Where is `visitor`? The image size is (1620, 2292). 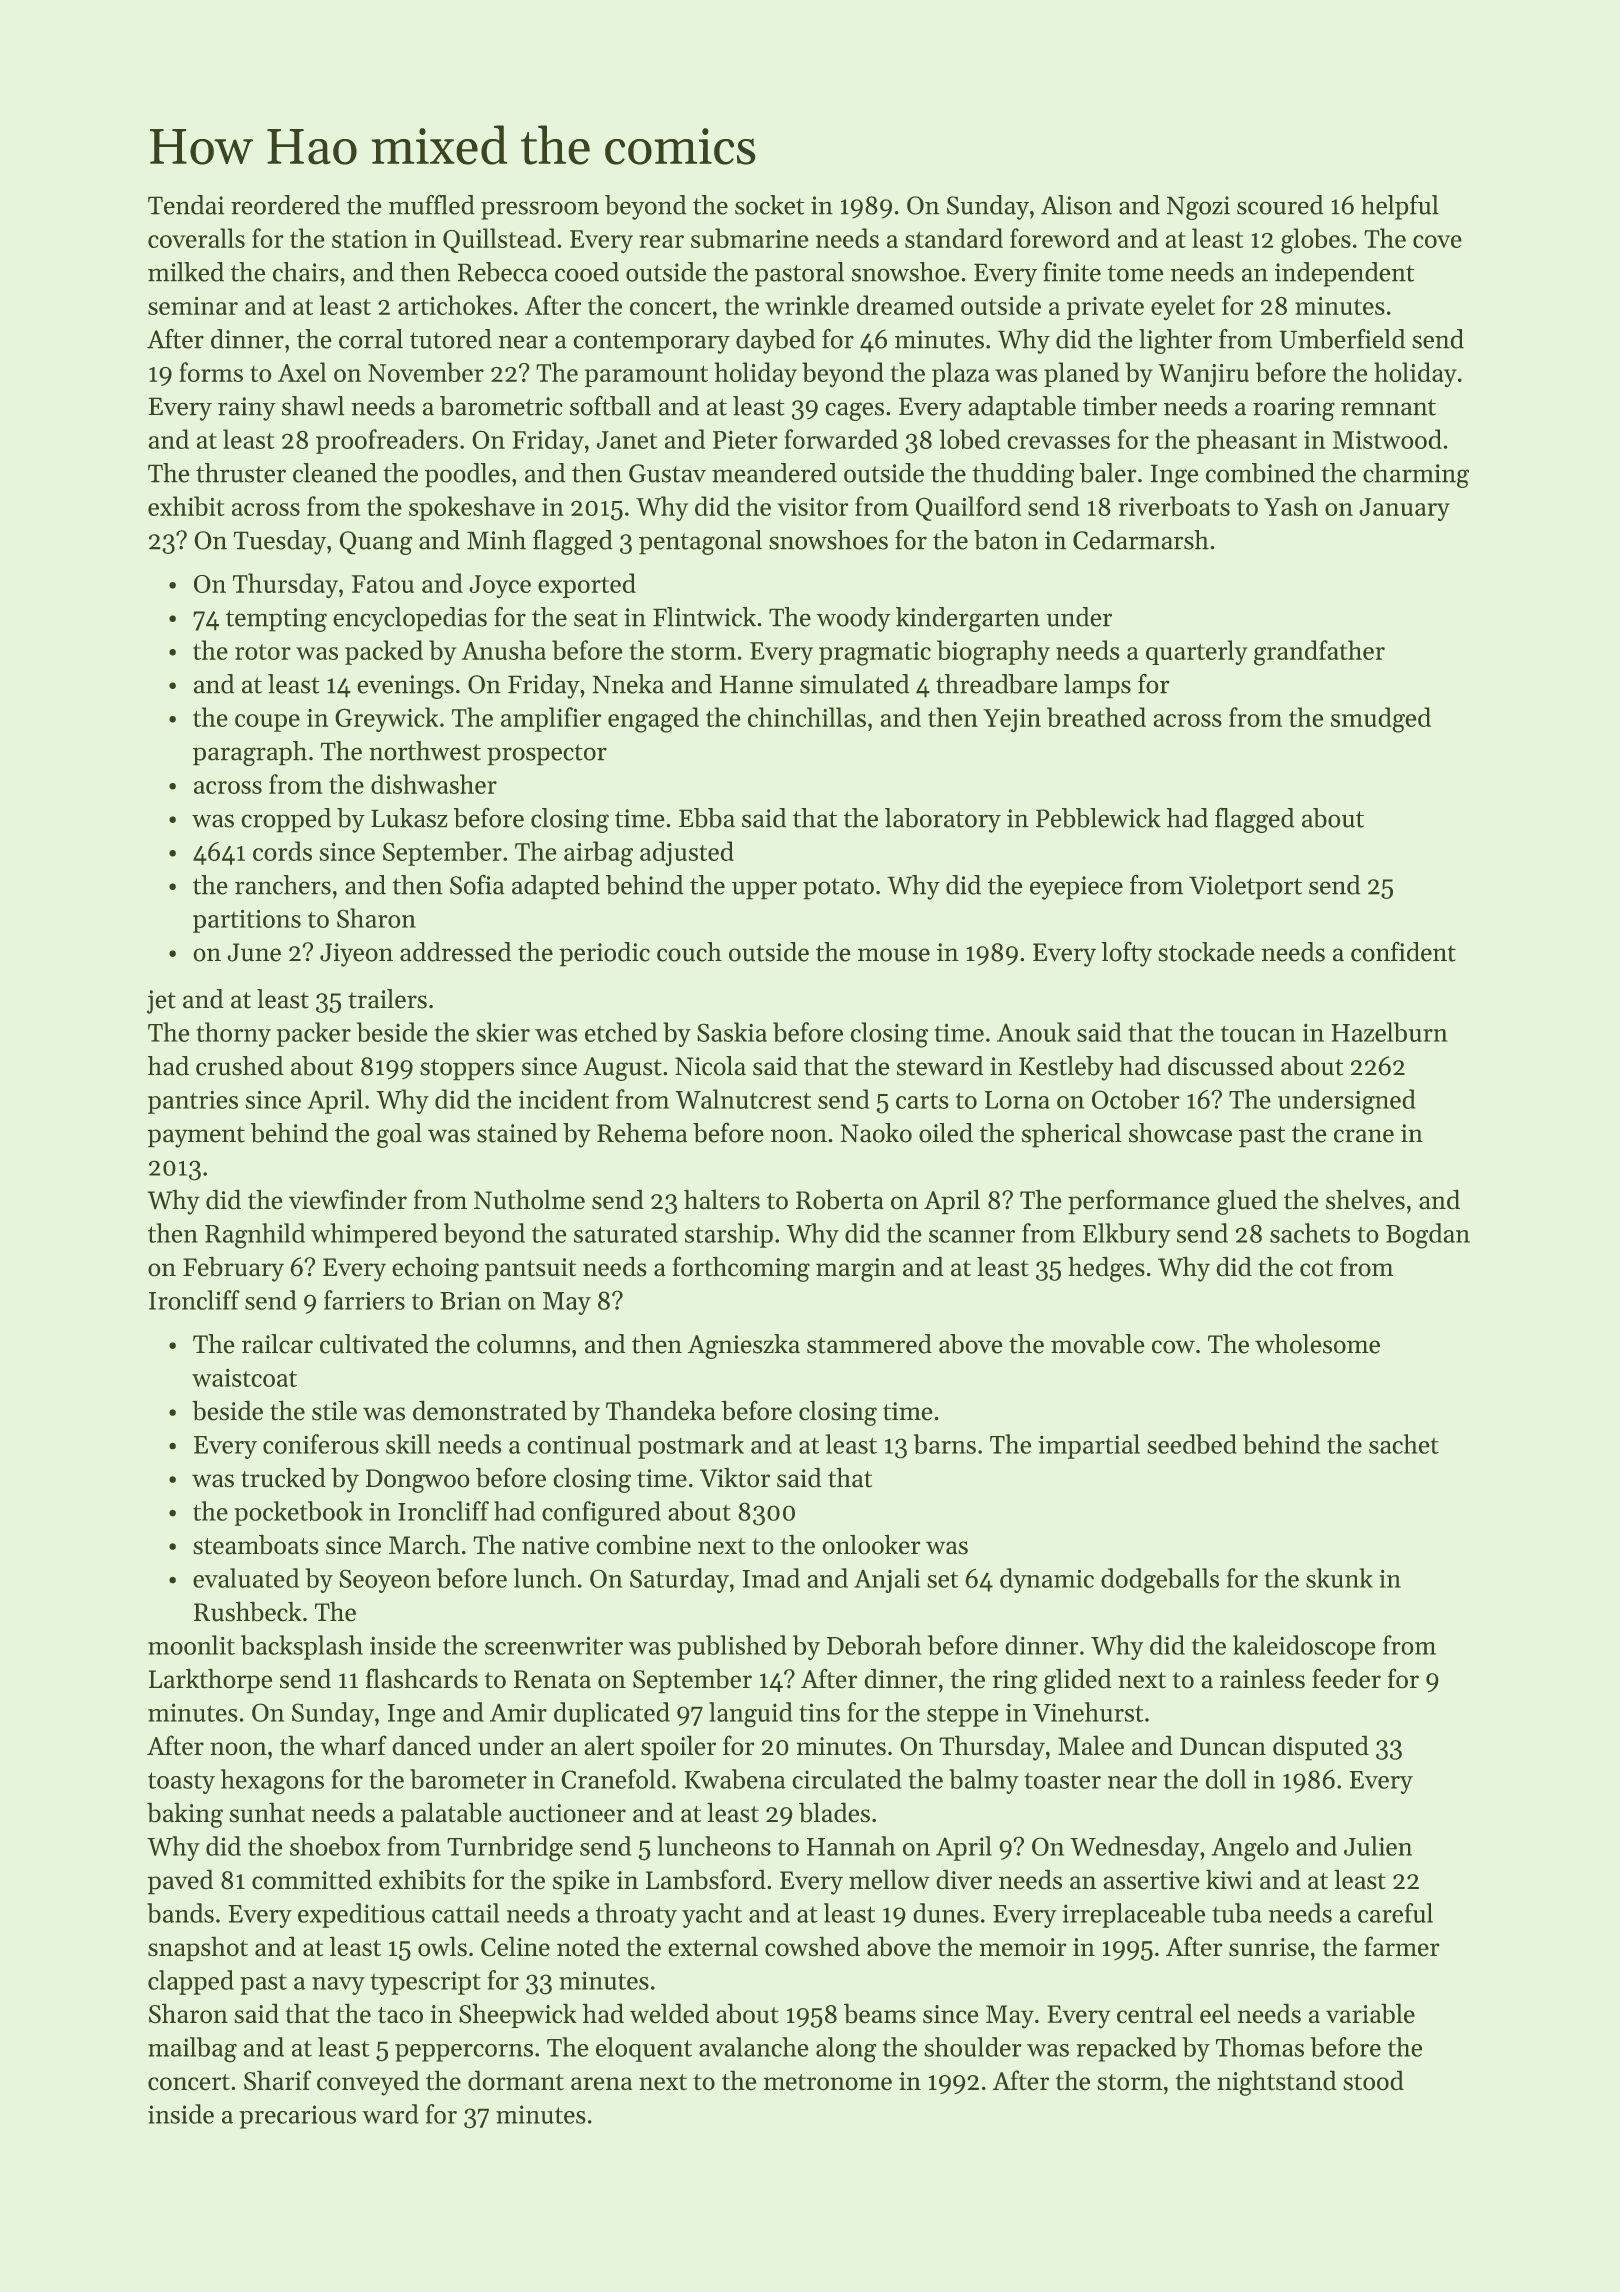
visitor is located at coordinates (813, 507).
